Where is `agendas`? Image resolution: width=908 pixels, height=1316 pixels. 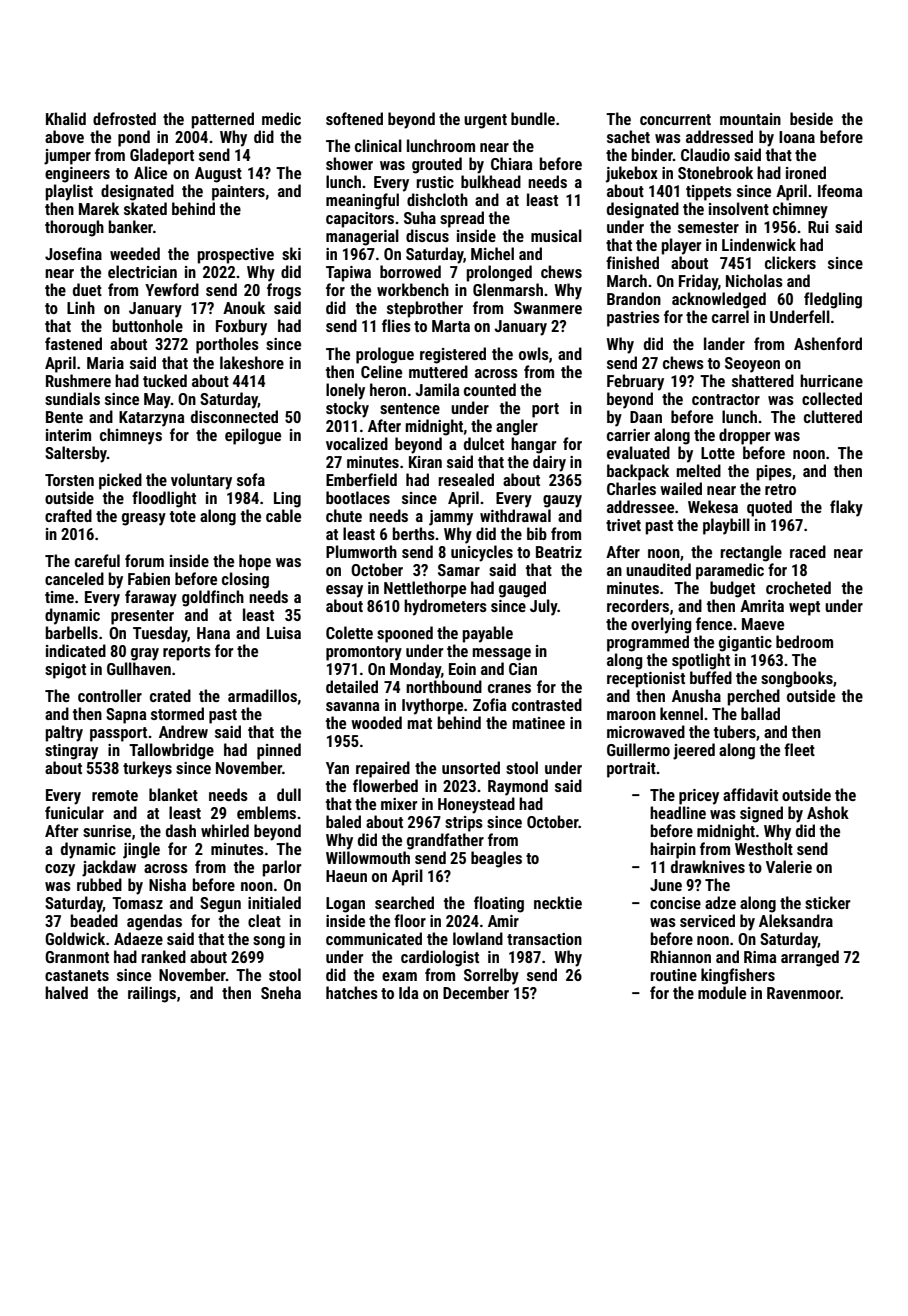
agendas is located at coordinates (154, 922).
